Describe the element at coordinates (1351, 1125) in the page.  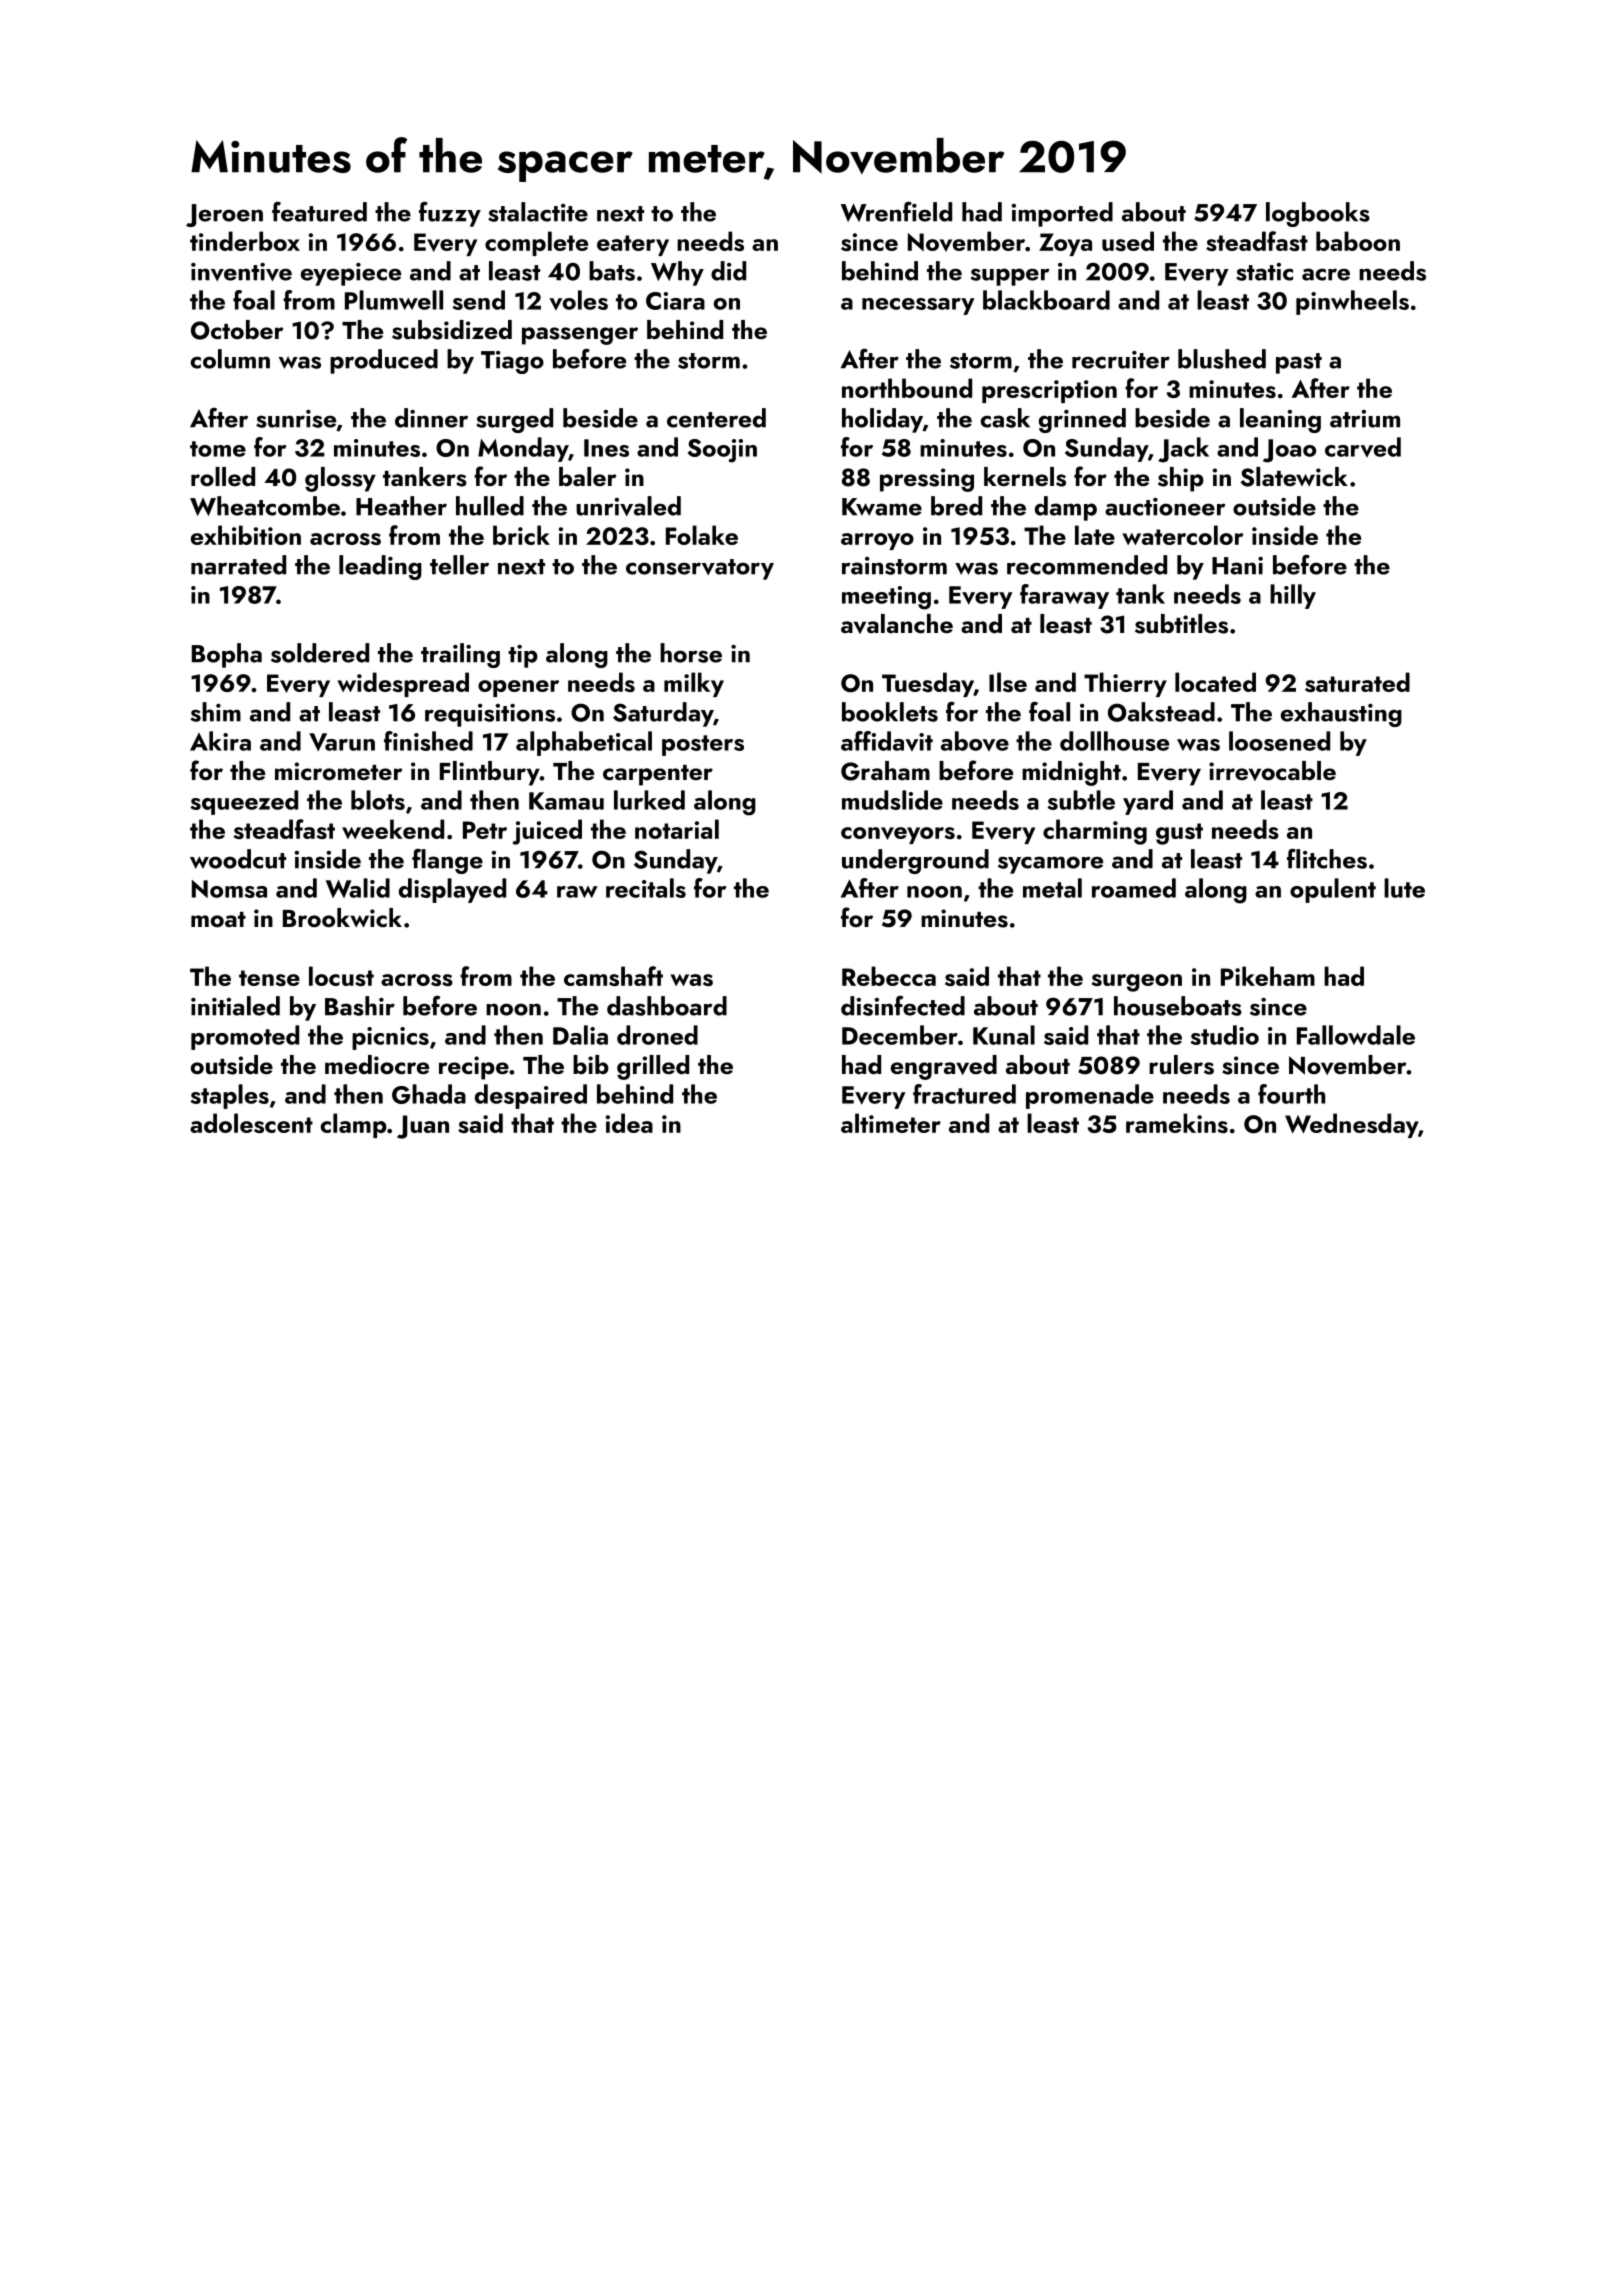
I see `Wednesday` at that location.
